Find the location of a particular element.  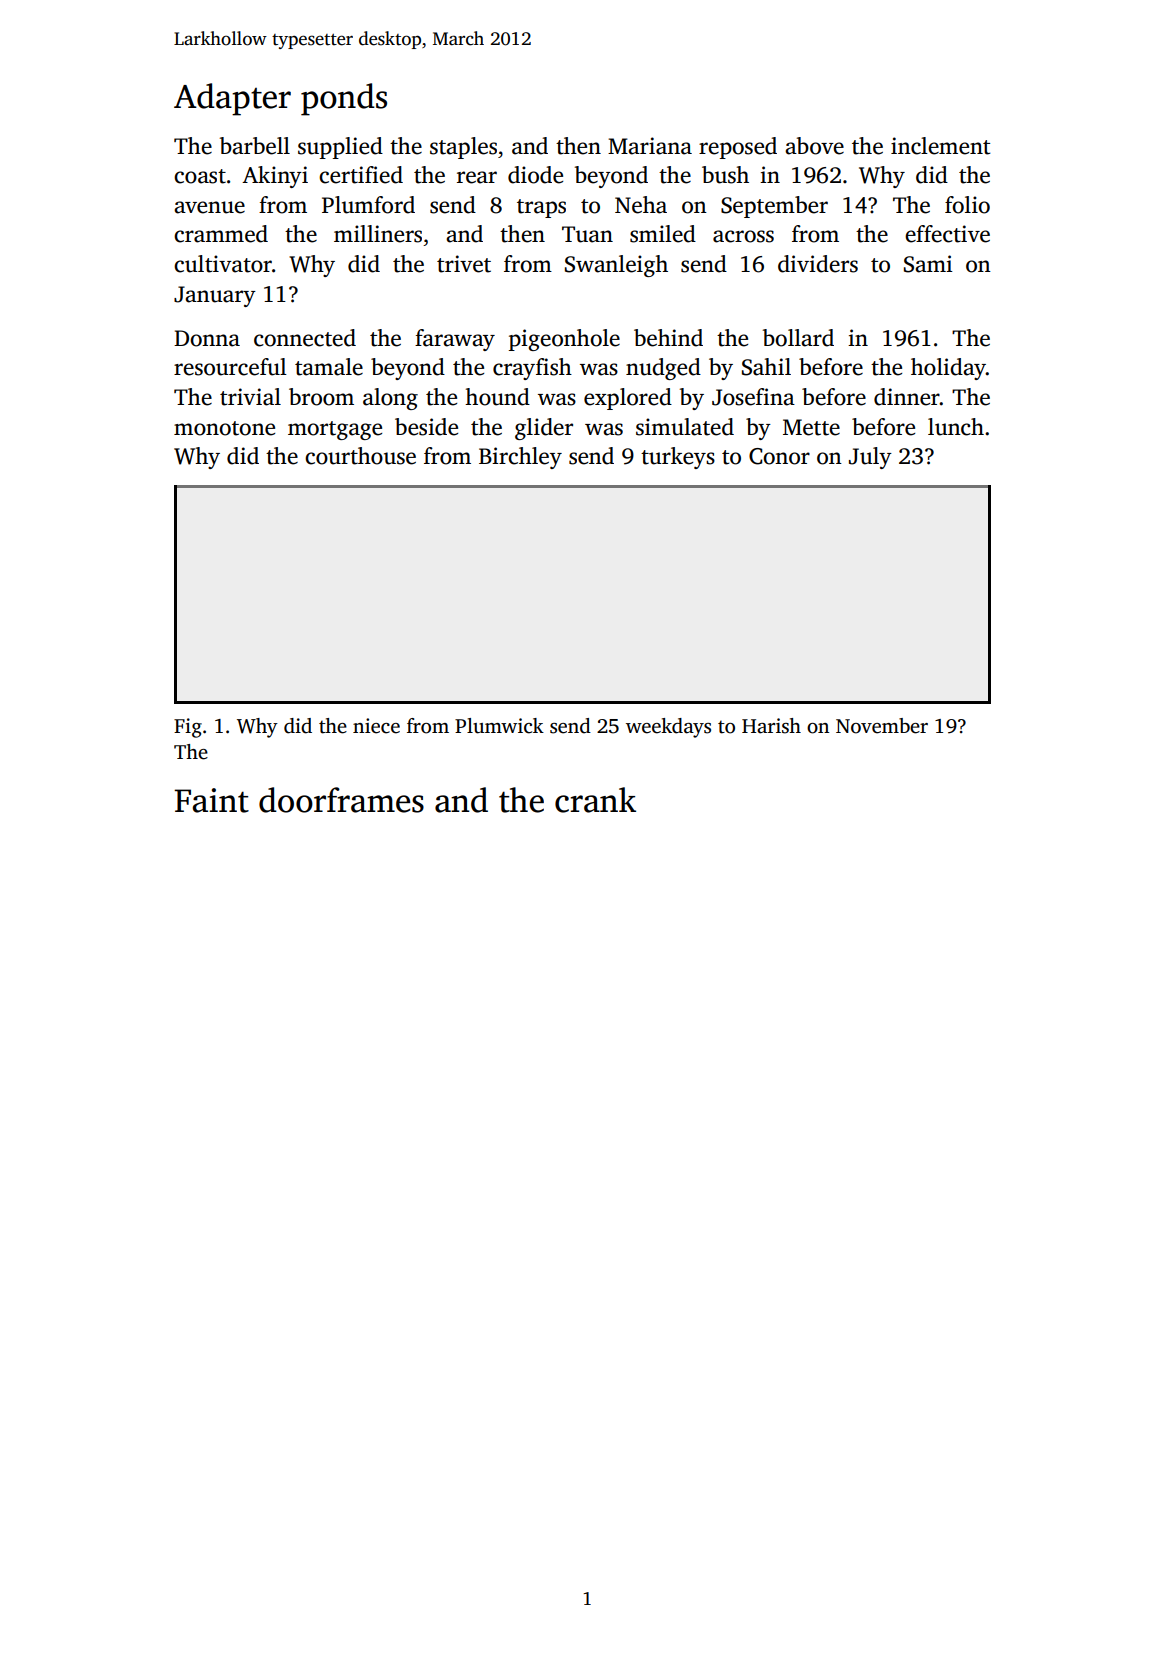

barbell is located at coordinates (255, 146).
